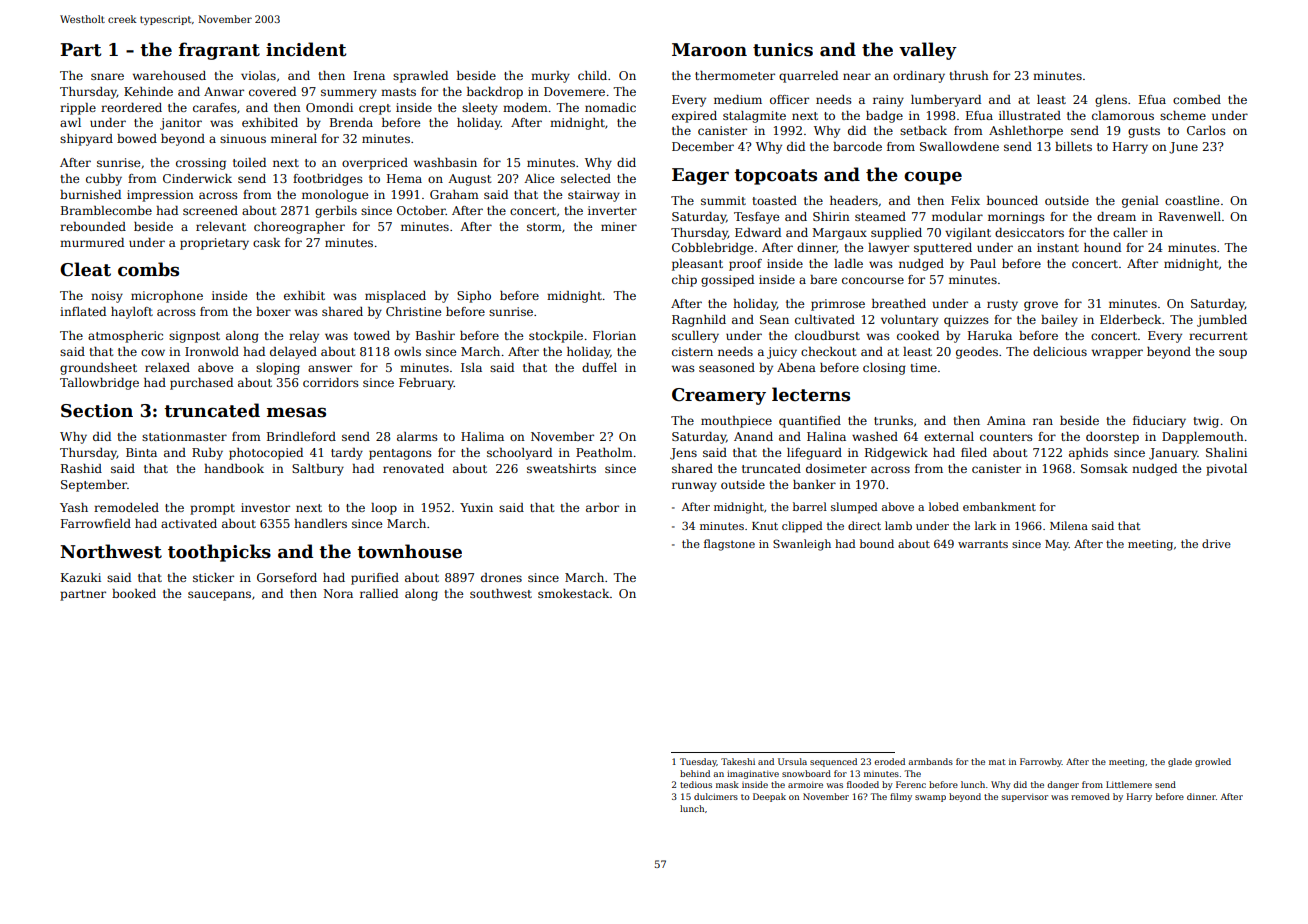 Image resolution: width=1308 pixels, height=924 pixels. What do you see at coordinates (928, 51) in the screenshot?
I see `valley` at bounding box center [928, 51].
